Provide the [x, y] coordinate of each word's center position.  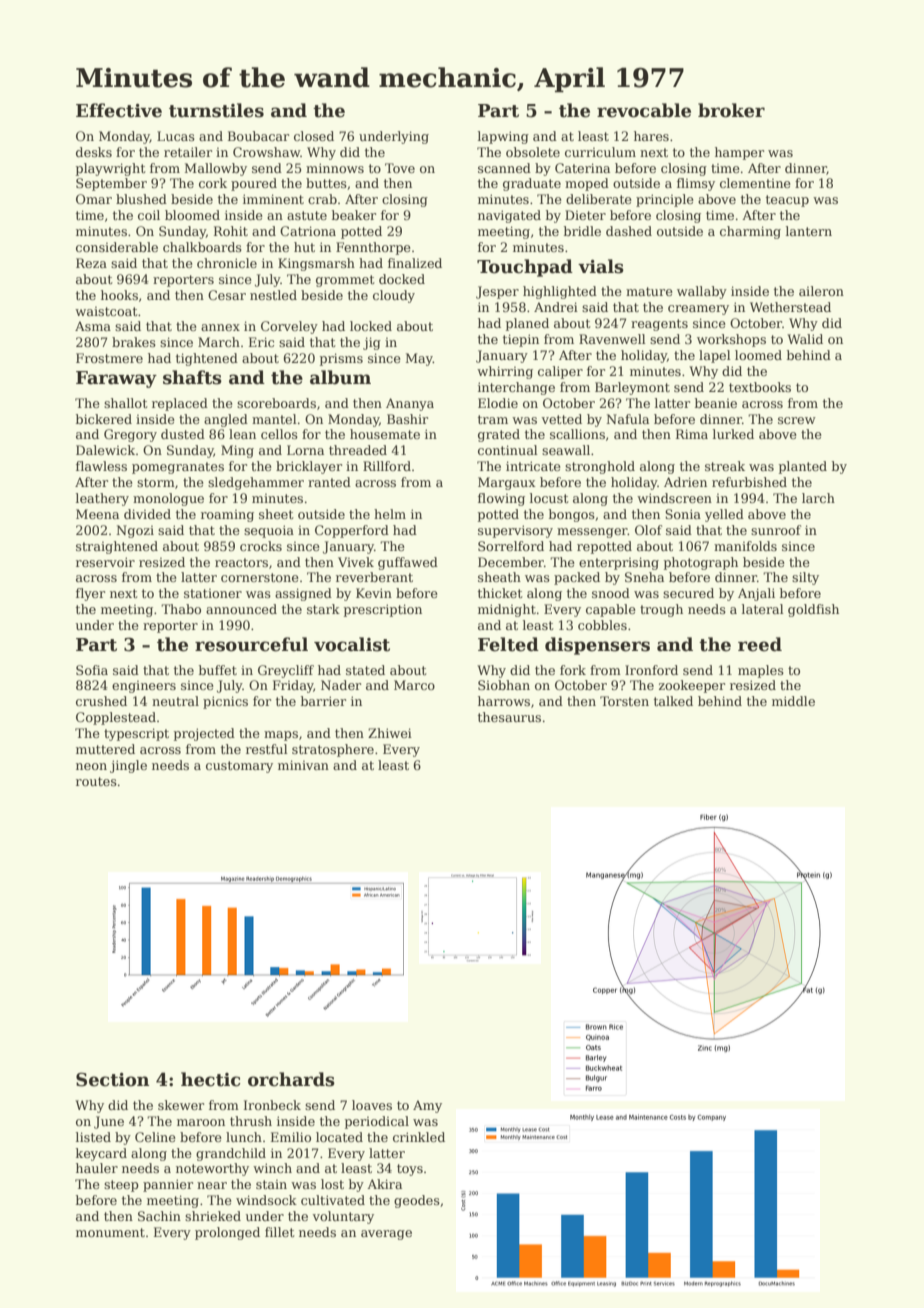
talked [673, 701]
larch [818, 498]
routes [96, 781]
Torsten [624, 701]
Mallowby [216, 169]
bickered [104, 419]
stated [365, 670]
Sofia [92, 670]
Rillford [387, 466]
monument [110, 1232]
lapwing [503, 137]
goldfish [813, 610]
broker [731, 110]
